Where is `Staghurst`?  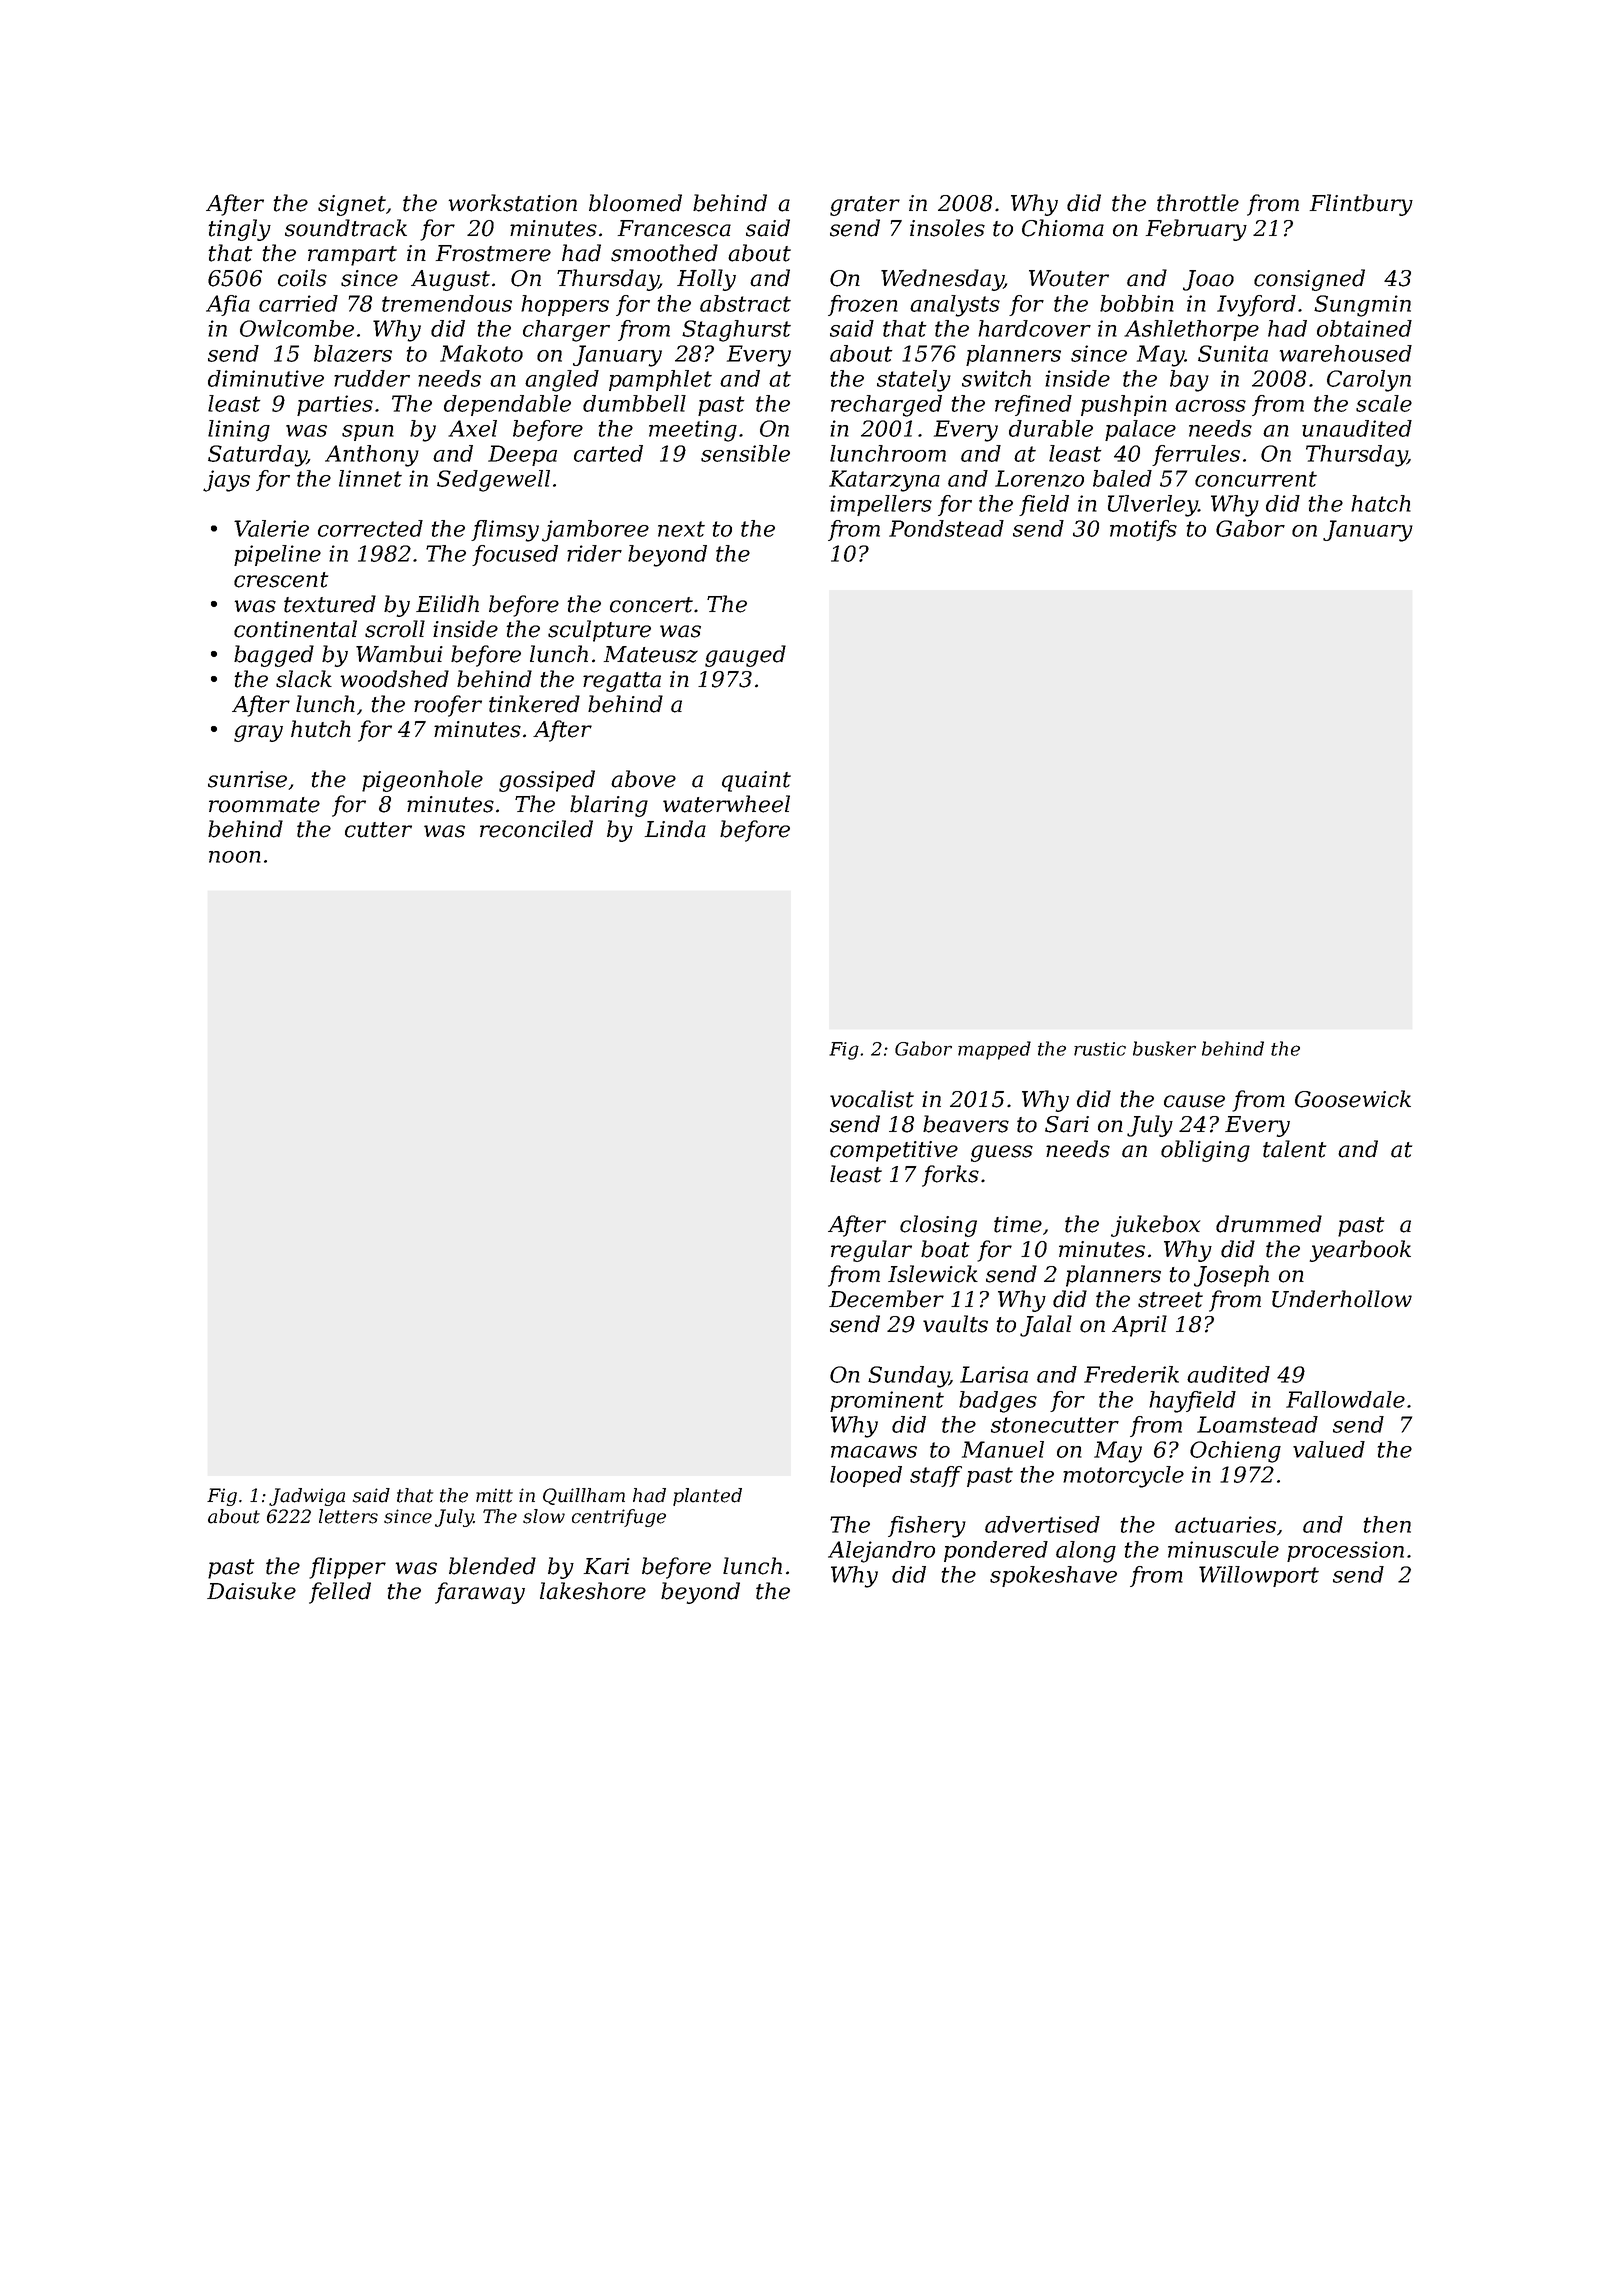 Staghurst is located at coordinates (736, 331).
